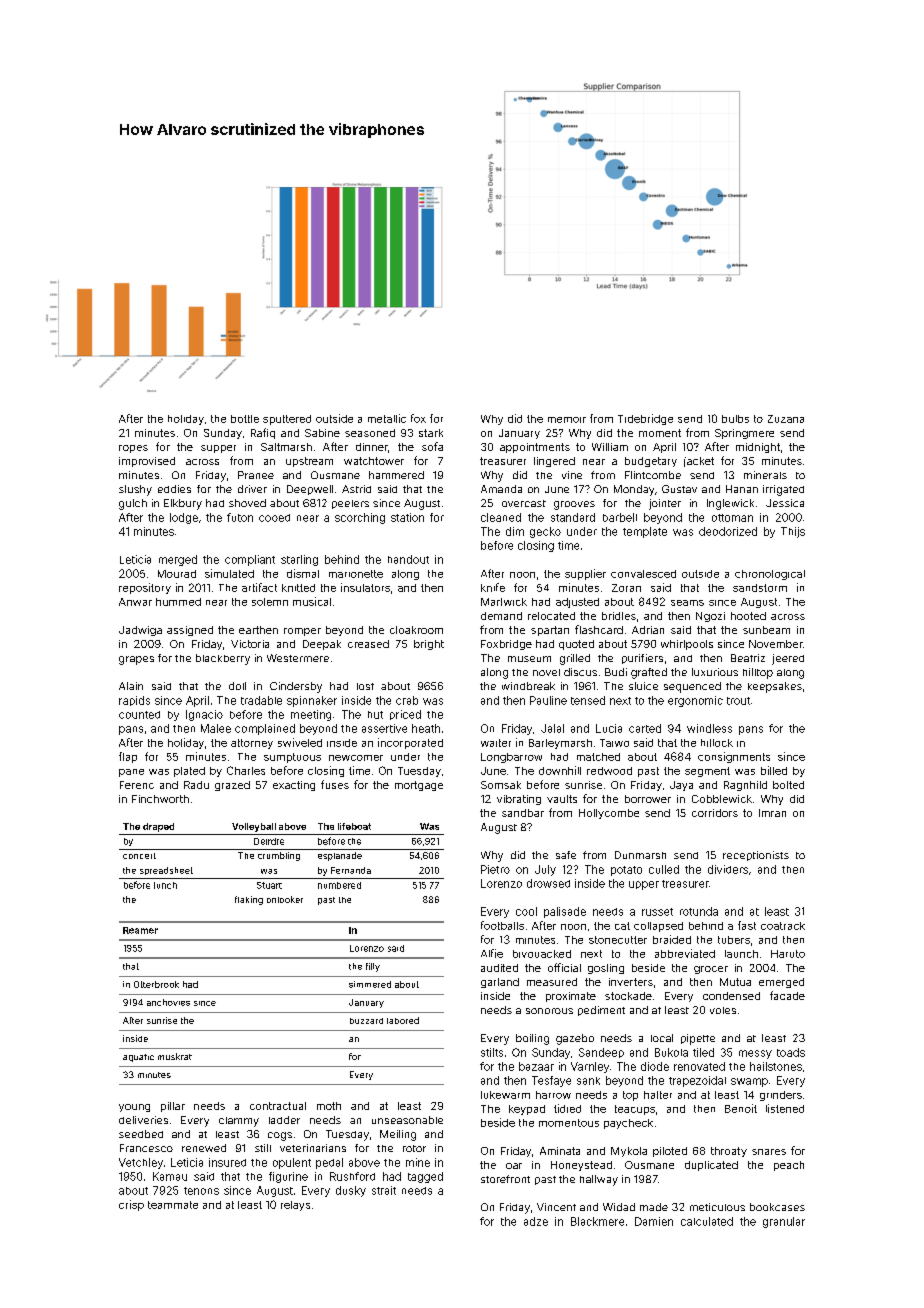  Describe the element at coordinates (536, 1221) in the image. I see `adze` at that location.
